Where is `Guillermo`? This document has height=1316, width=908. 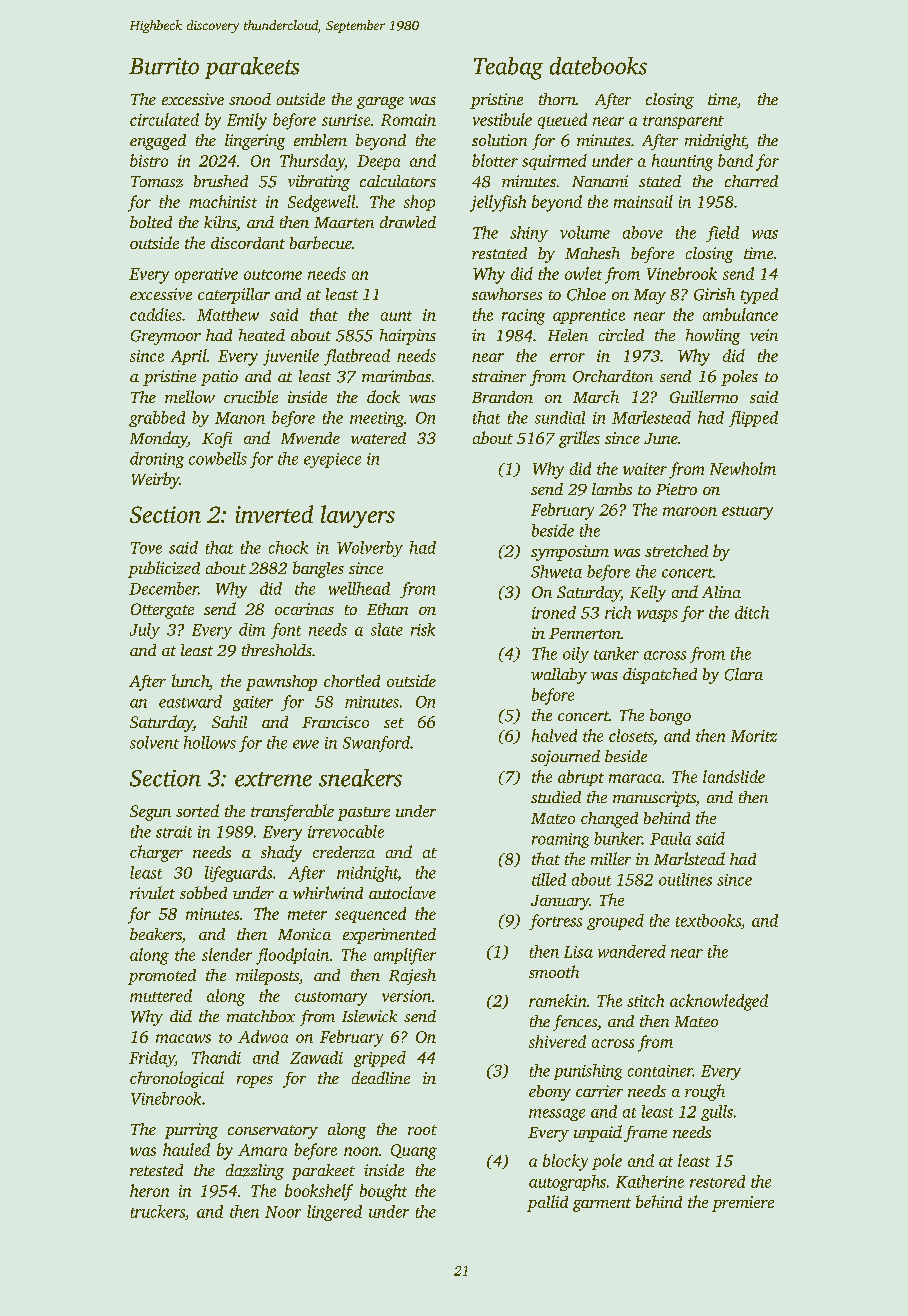 Guillermo is located at coordinates (704, 396).
